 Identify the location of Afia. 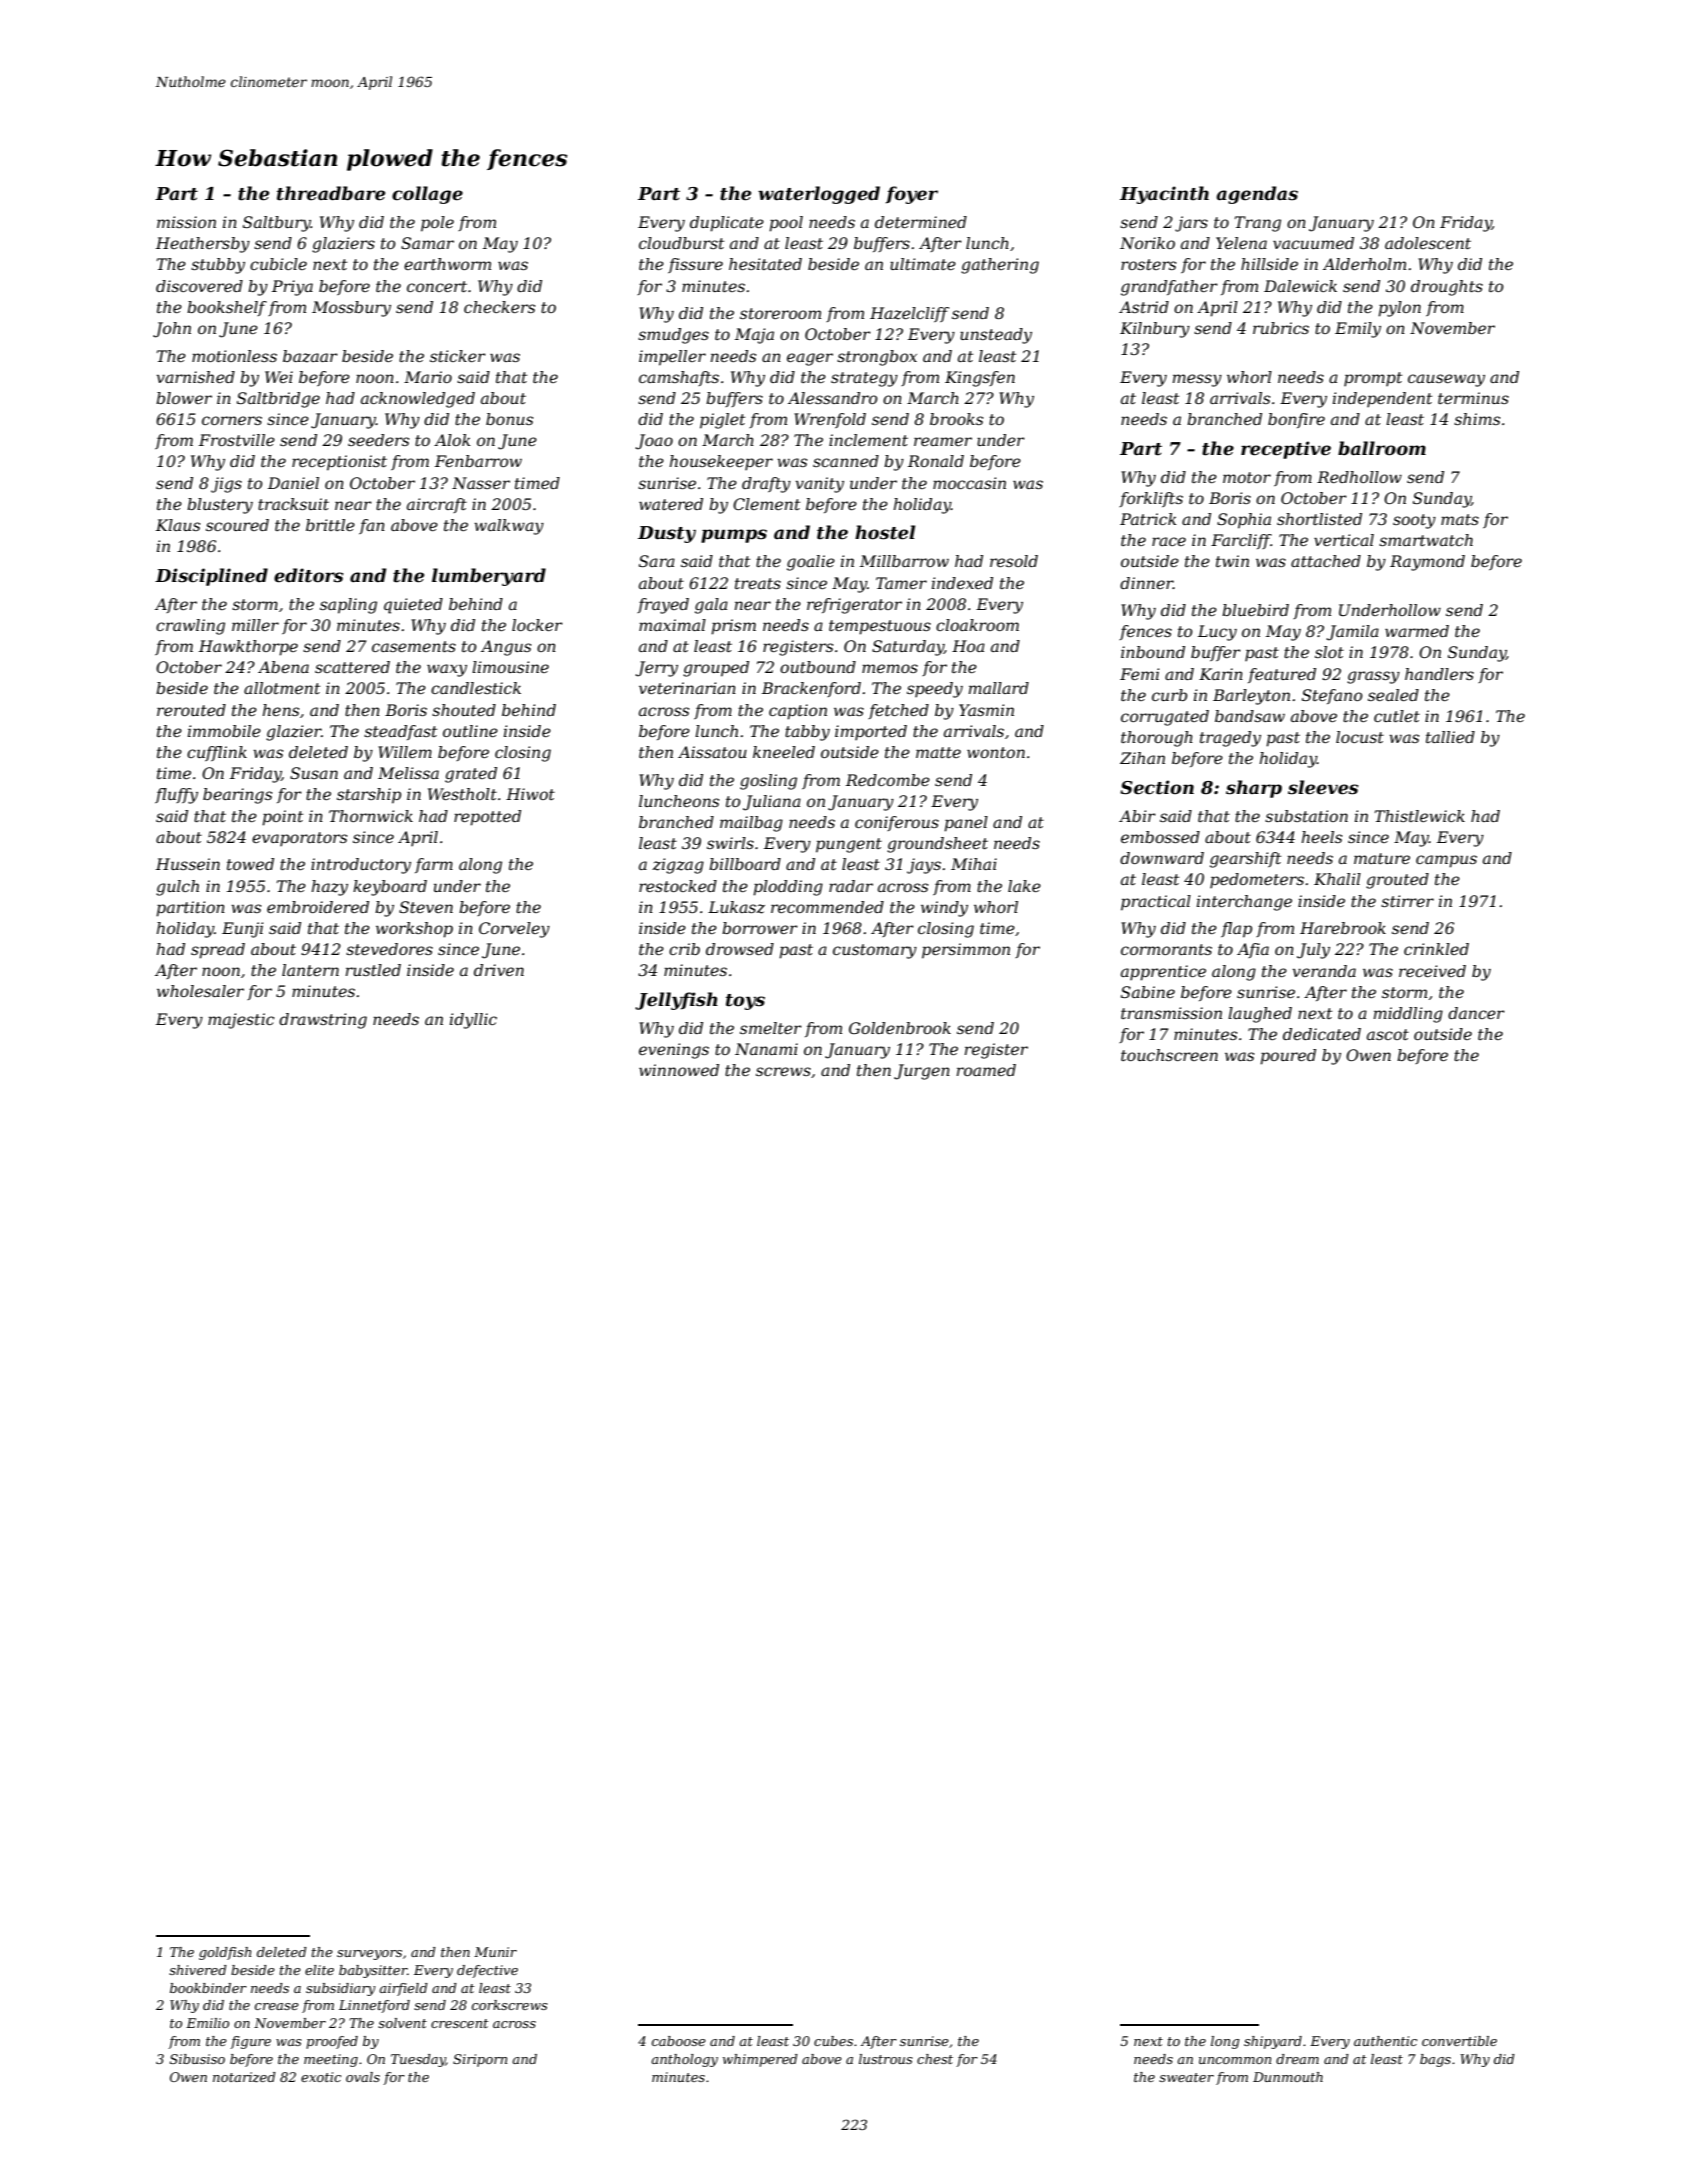
(1253, 950).
